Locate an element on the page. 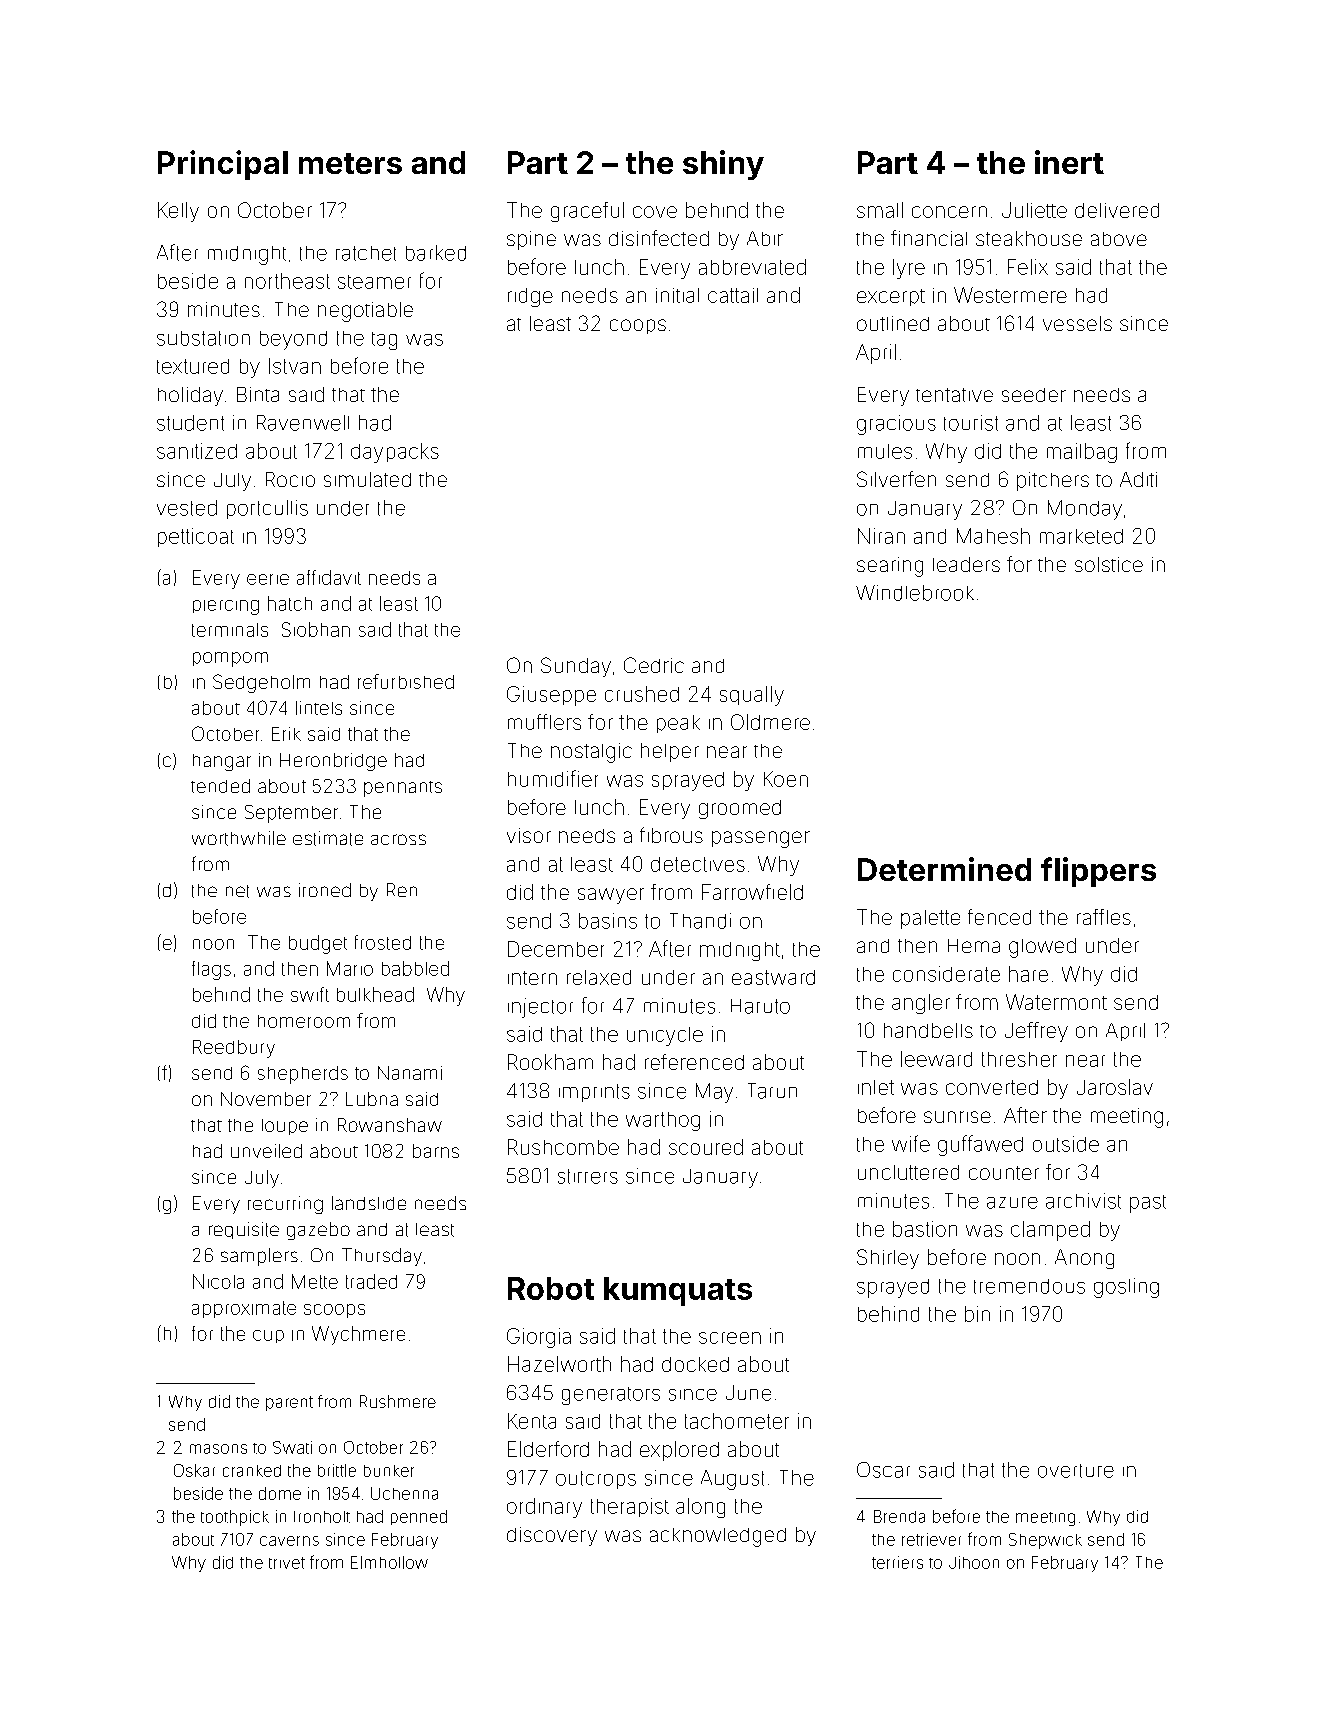 This document has width=1327, height=1718. initial is located at coordinates (677, 295).
